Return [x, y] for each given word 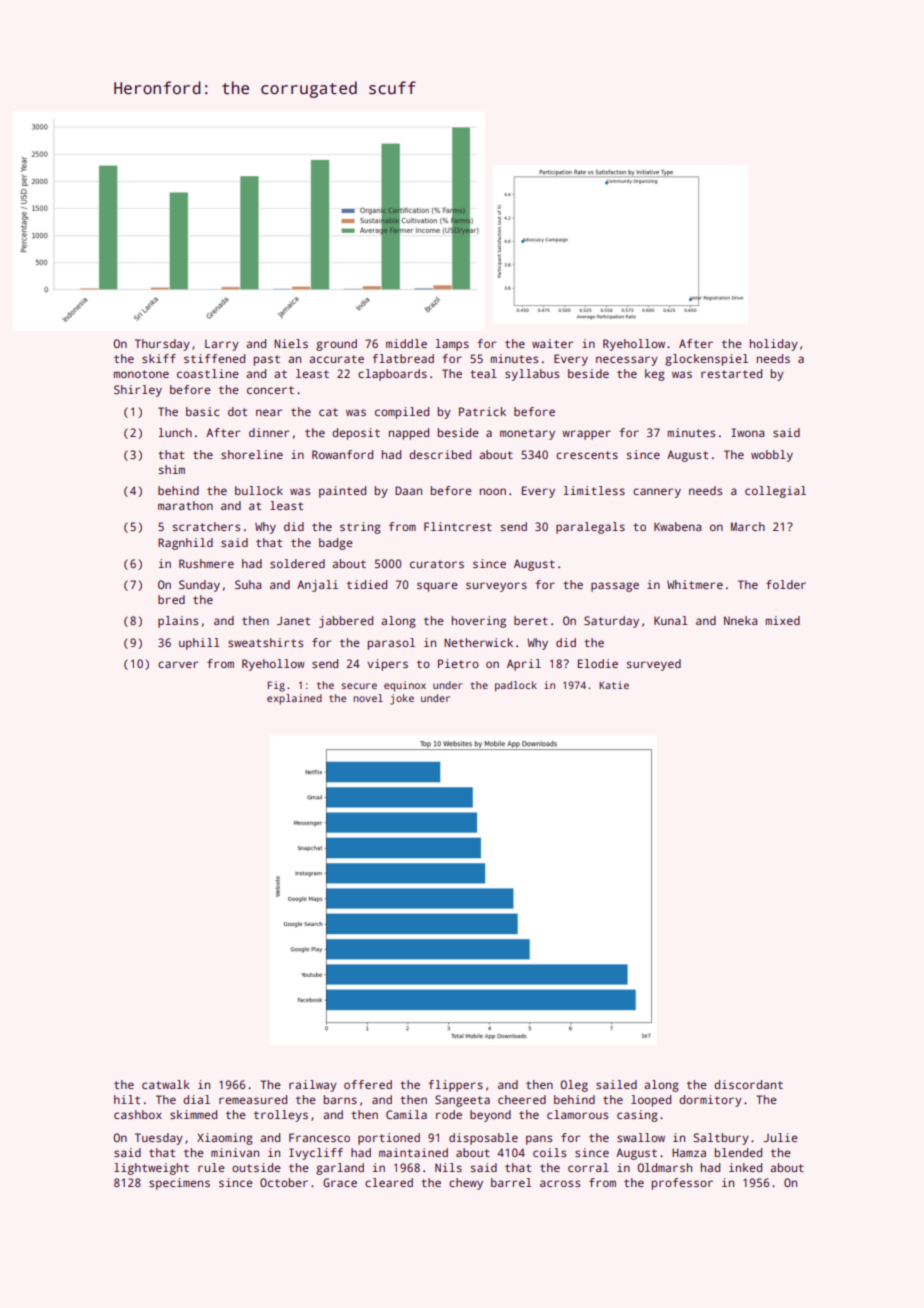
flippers [455, 1086]
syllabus [532, 375]
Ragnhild [185, 544]
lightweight [151, 1169]
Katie [614, 685]
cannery [657, 493]
